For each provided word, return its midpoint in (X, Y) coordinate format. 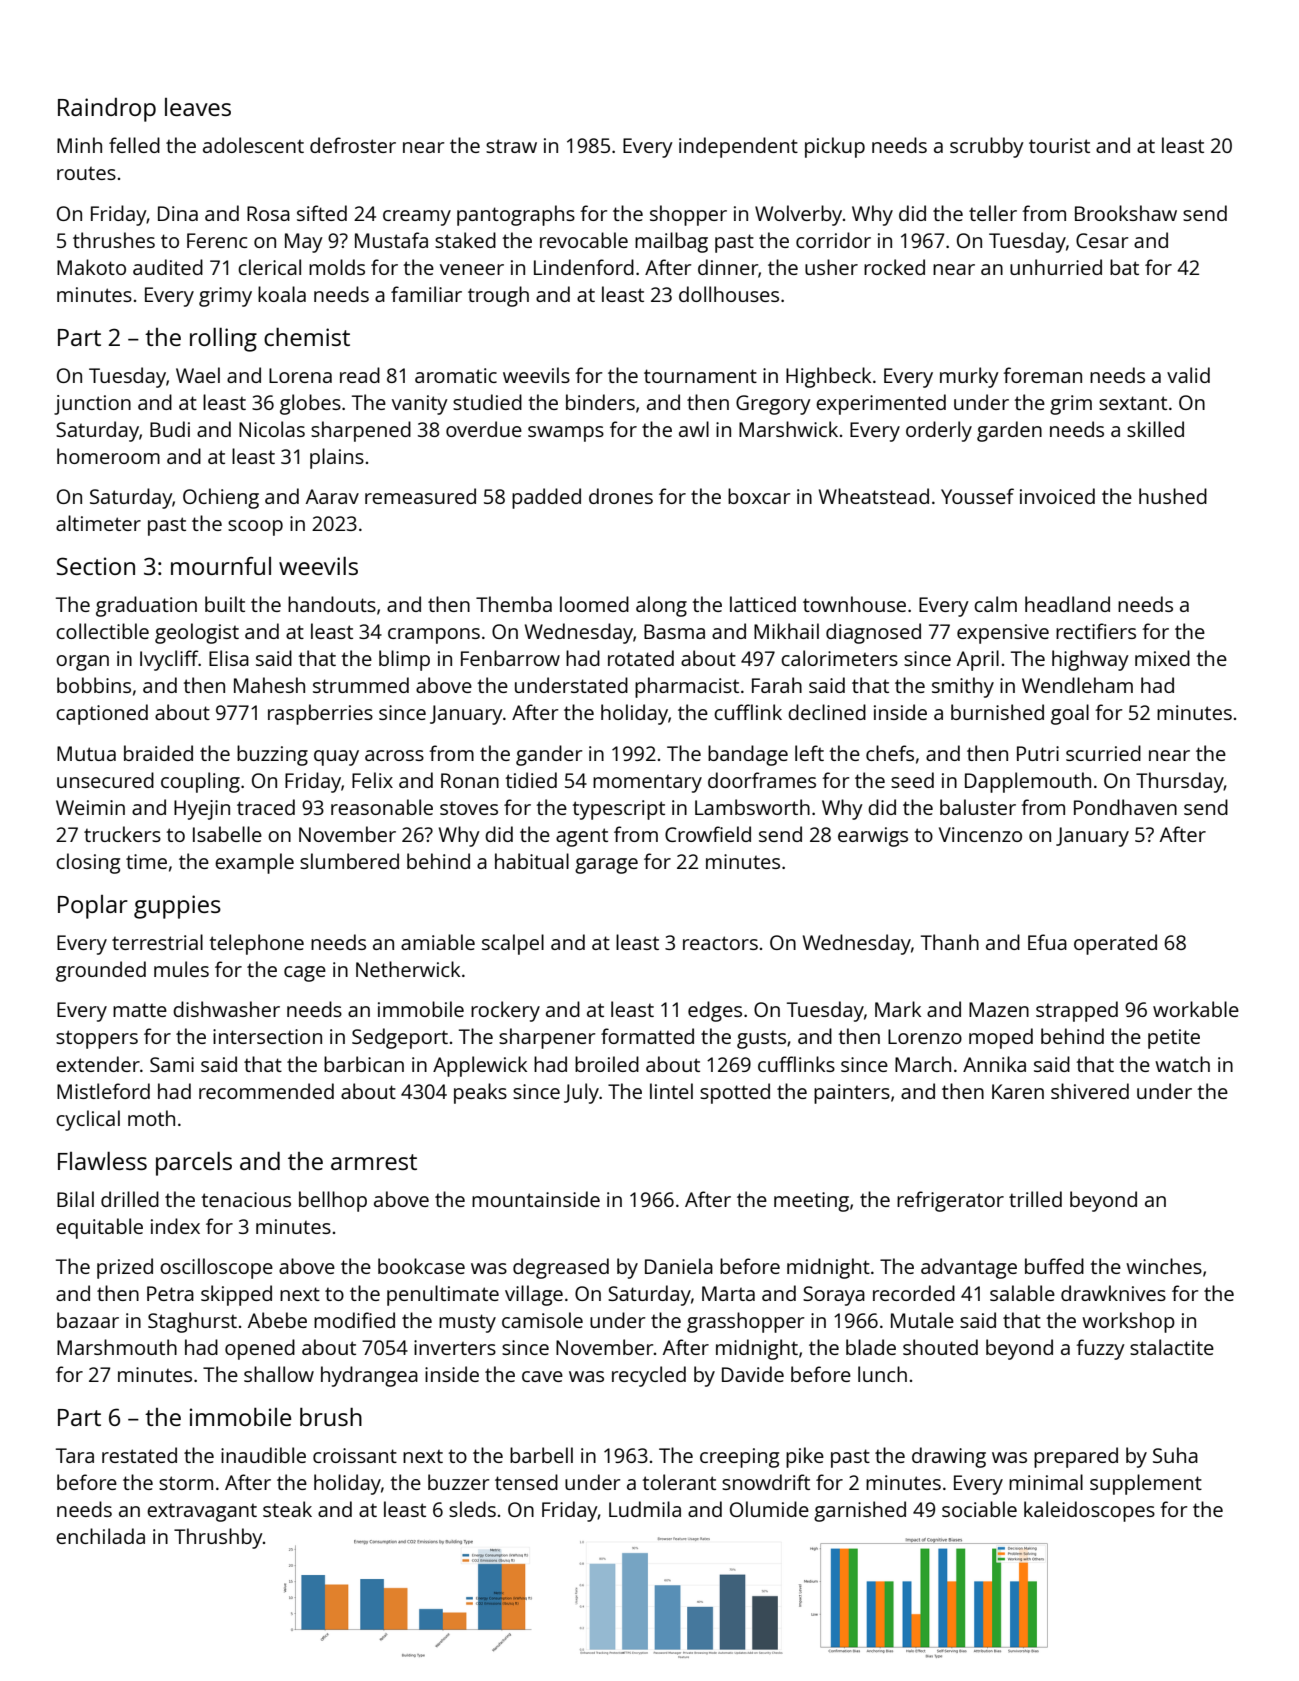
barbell (541, 1455)
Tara (75, 1455)
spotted (735, 1093)
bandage (748, 755)
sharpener (547, 1038)
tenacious (246, 1199)
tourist (1059, 145)
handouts (332, 604)
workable (1196, 1009)
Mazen (999, 1009)
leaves (198, 107)
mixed (1162, 658)
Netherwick (408, 969)
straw (511, 146)
